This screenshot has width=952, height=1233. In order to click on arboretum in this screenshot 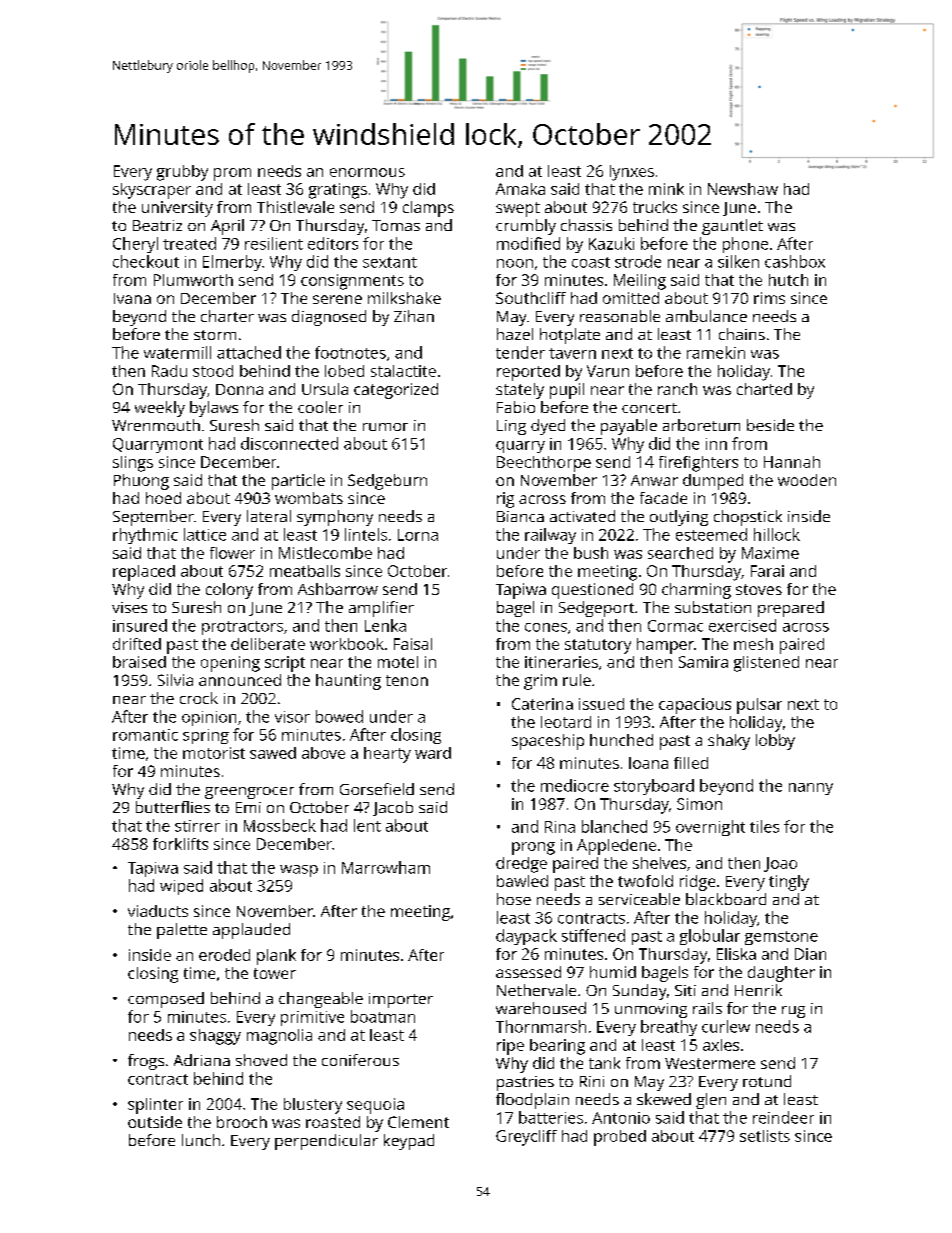, I will do `click(701, 425)`.
